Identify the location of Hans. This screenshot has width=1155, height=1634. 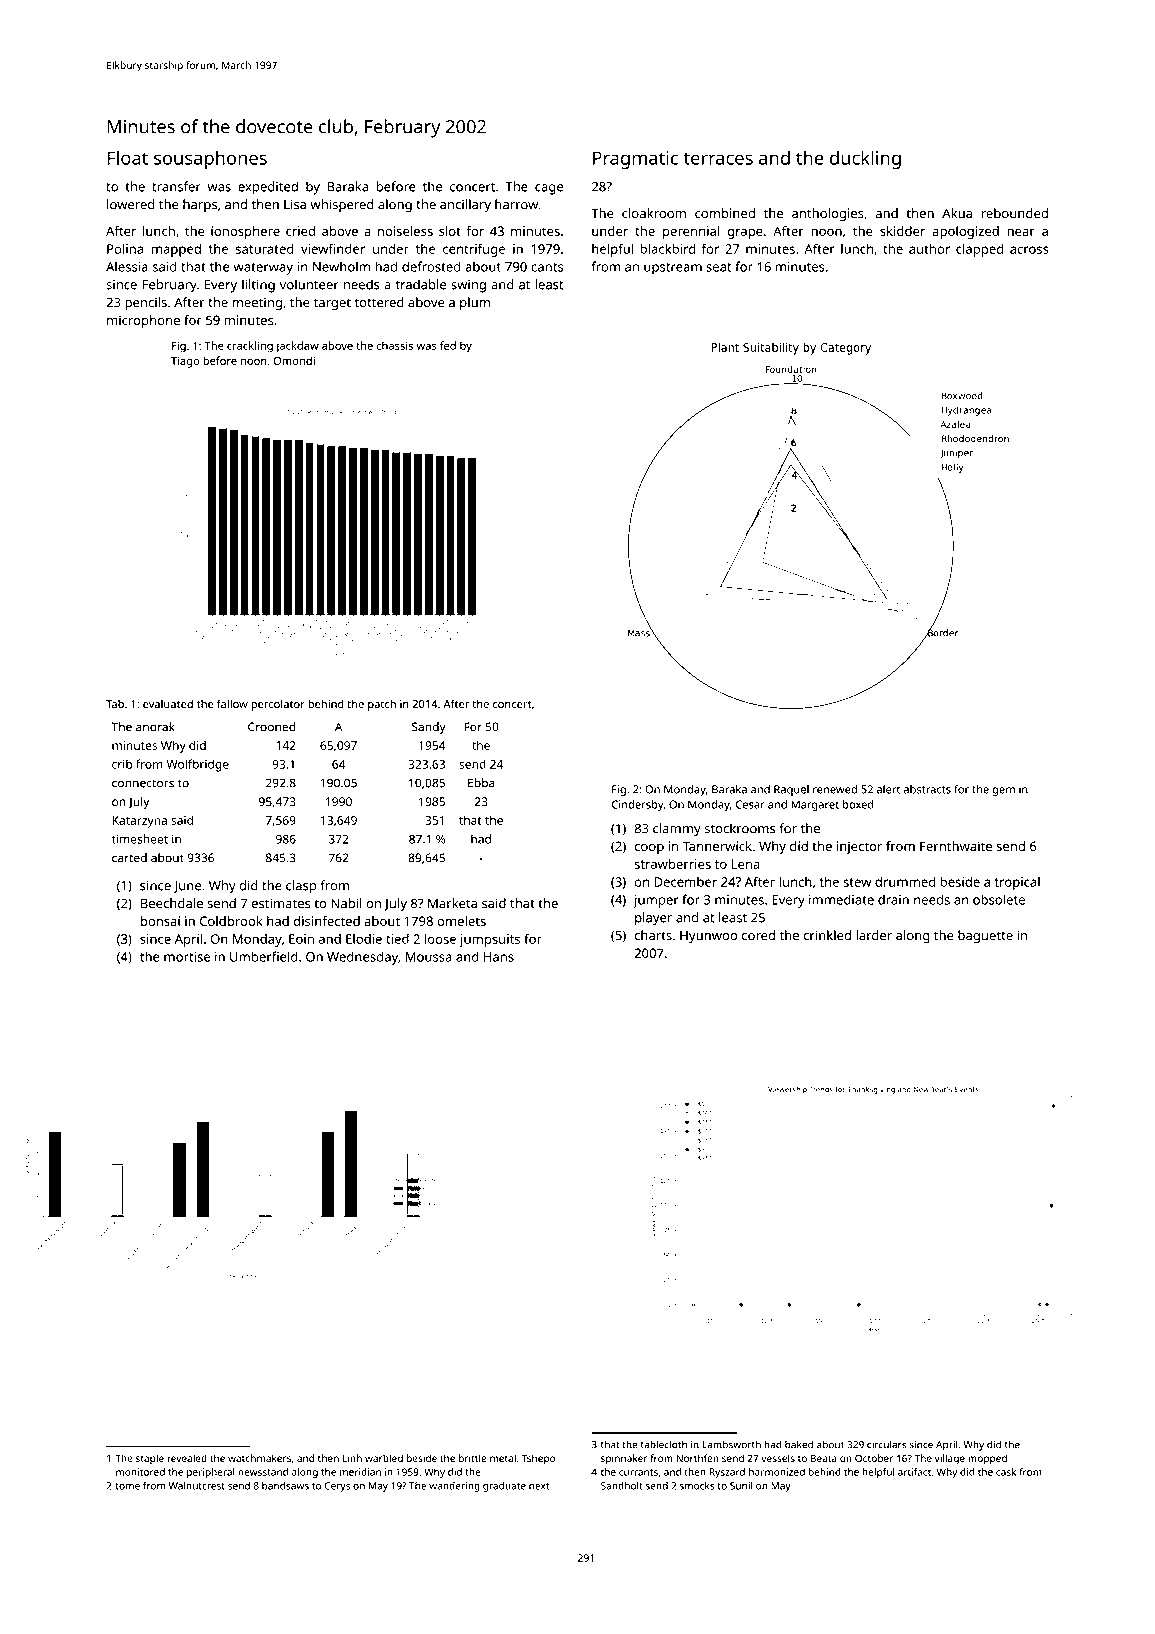
(499, 957).
